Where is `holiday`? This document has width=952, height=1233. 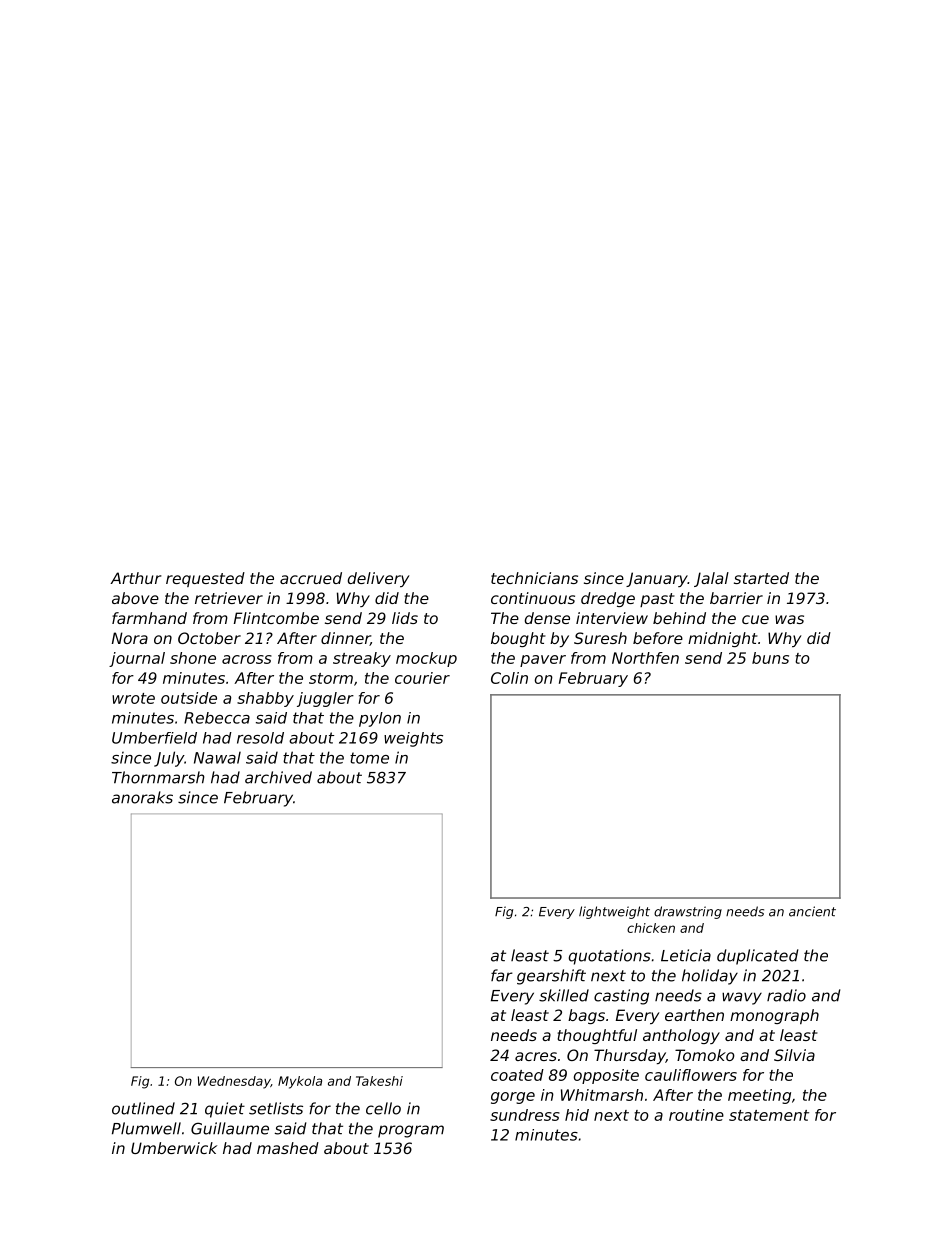 holiday is located at coordinates (710, 977).
